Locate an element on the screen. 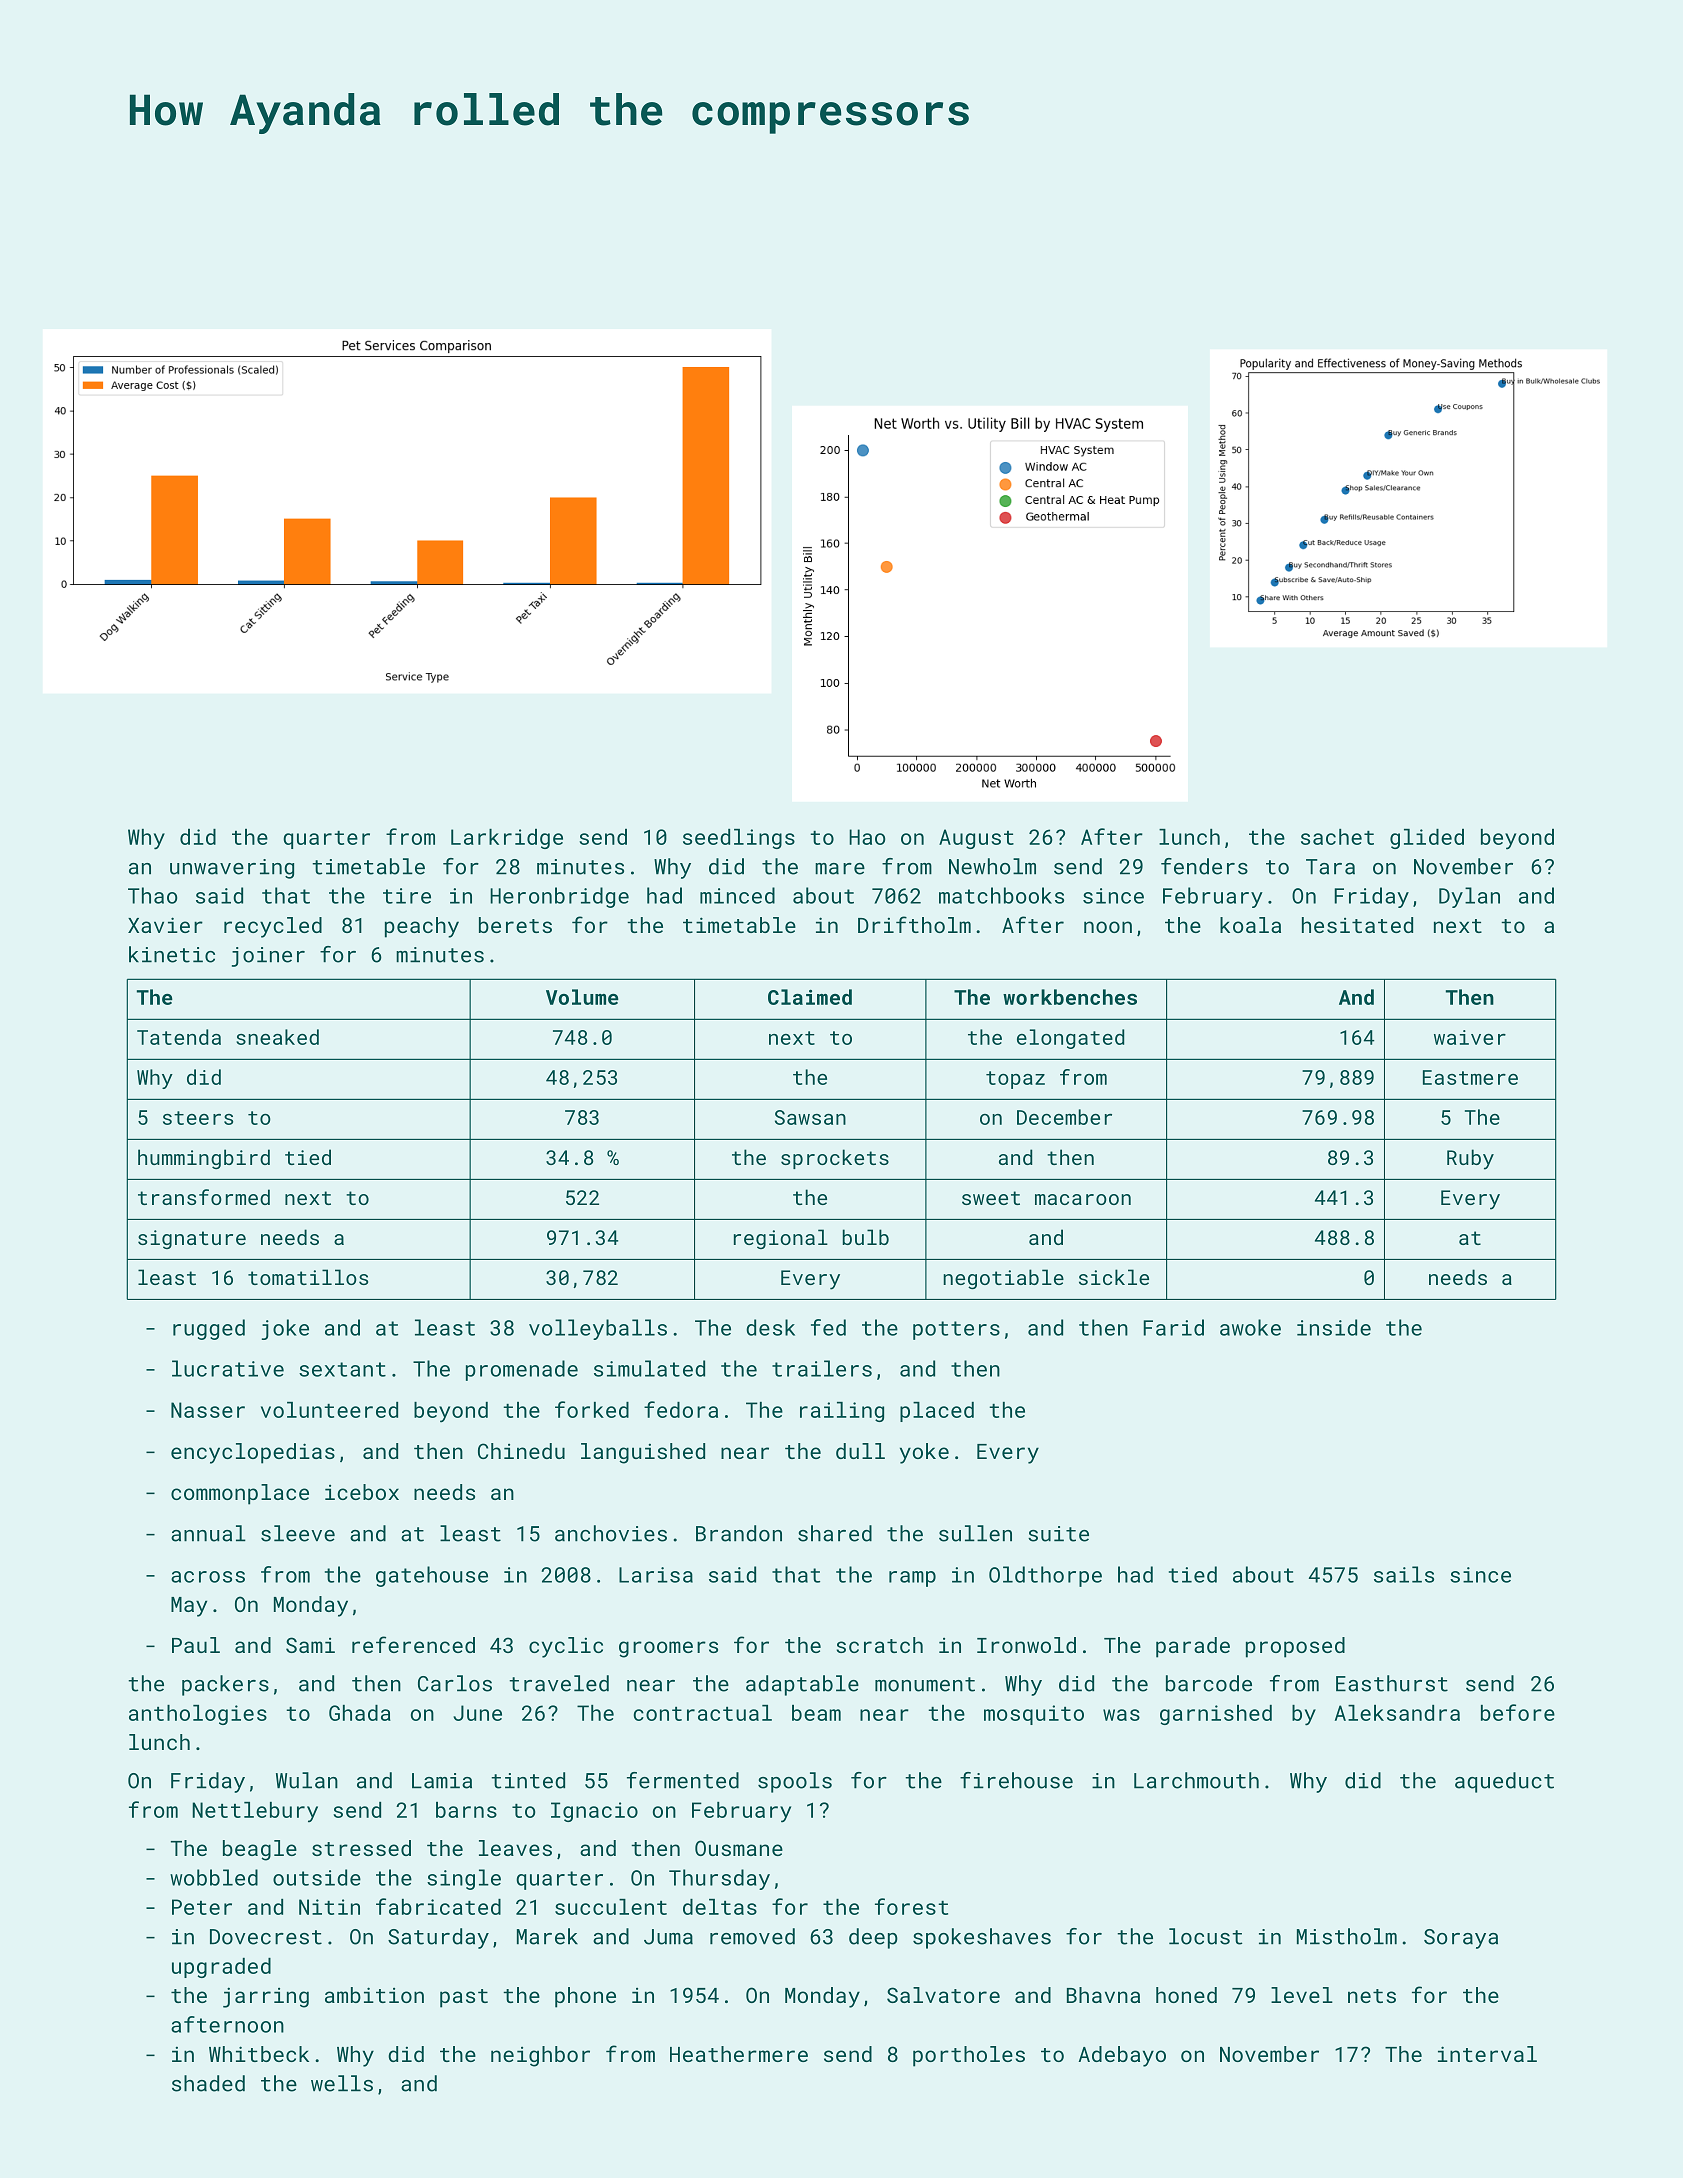 This screenshot has width=1683, height=2178. promenade is located at coordinates (522, 1370).
